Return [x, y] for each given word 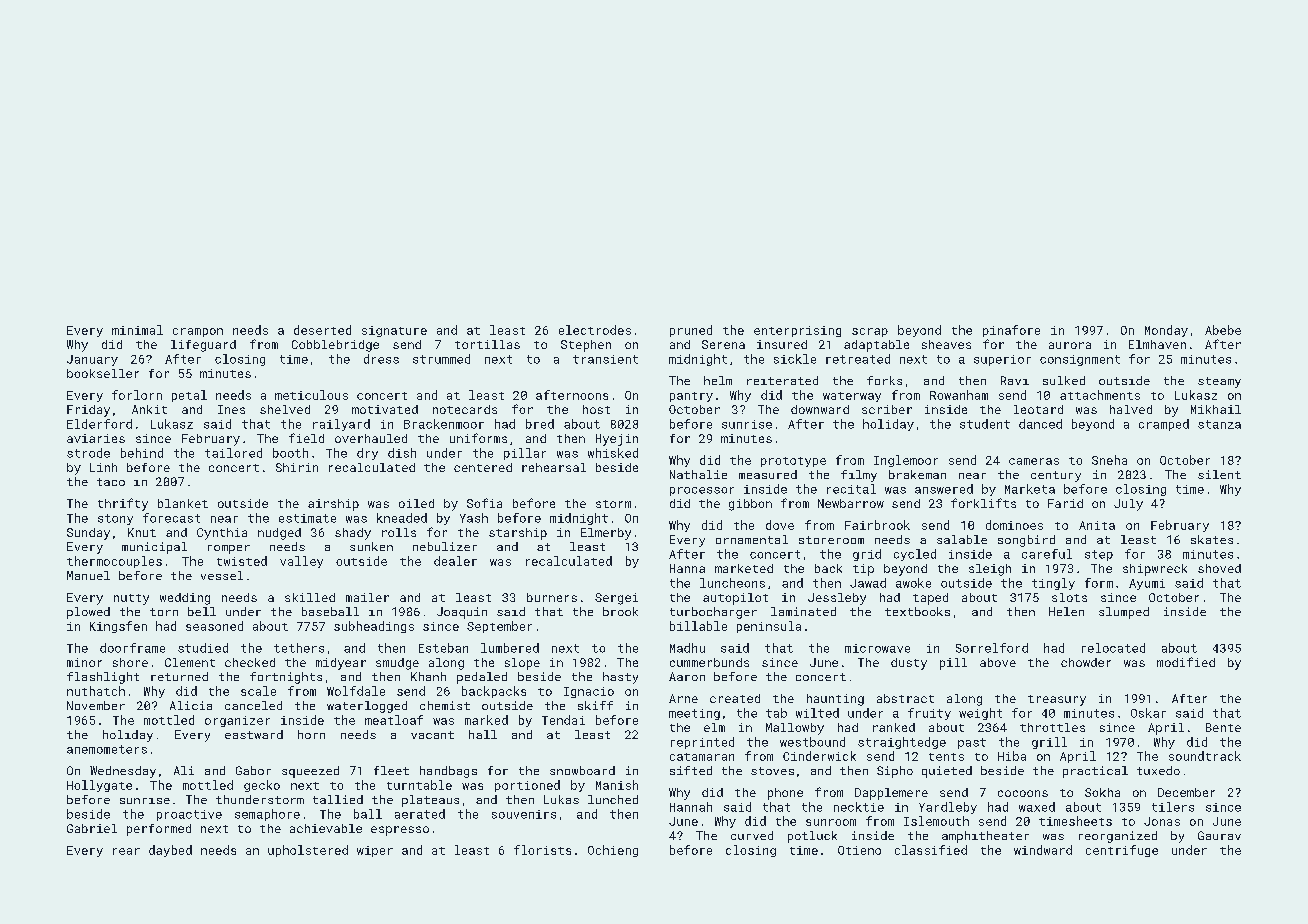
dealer [455, 561]
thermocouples [114, 562]
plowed [88, 613]
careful [1047, 554]
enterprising [797, 331]
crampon [198, 332]
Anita [1097, 525]
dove [780, 525]
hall [483, 734]
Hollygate [99, 786]
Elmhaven [1157, 344]
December [1186, 792]
